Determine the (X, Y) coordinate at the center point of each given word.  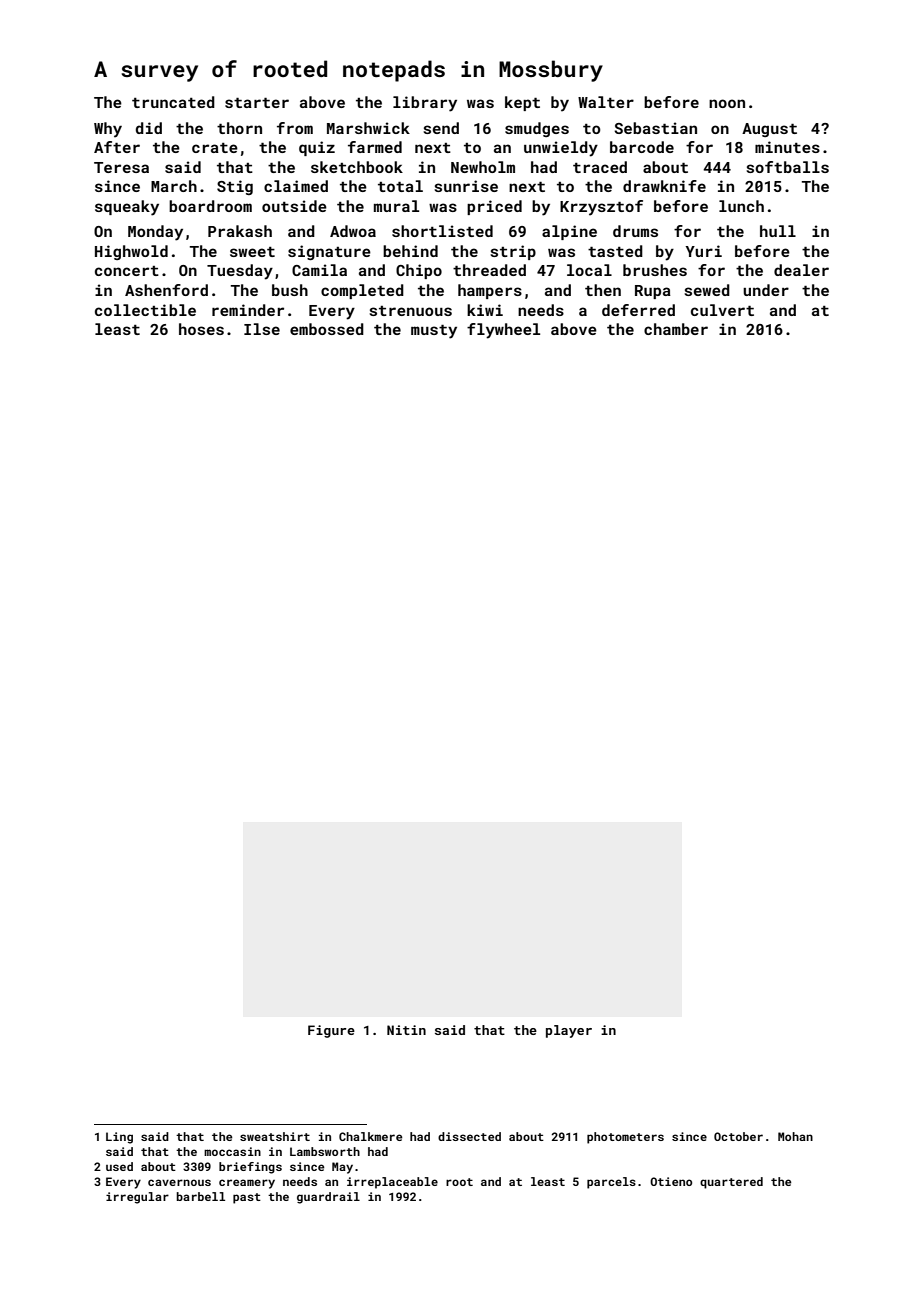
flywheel (503, 331)
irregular (137, 1198)
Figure (331, 1031)
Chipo (419, 271)
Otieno (671, 1181)
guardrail (328, 1198)
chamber (676, 329)
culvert (722, 310)
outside (294, 206)
